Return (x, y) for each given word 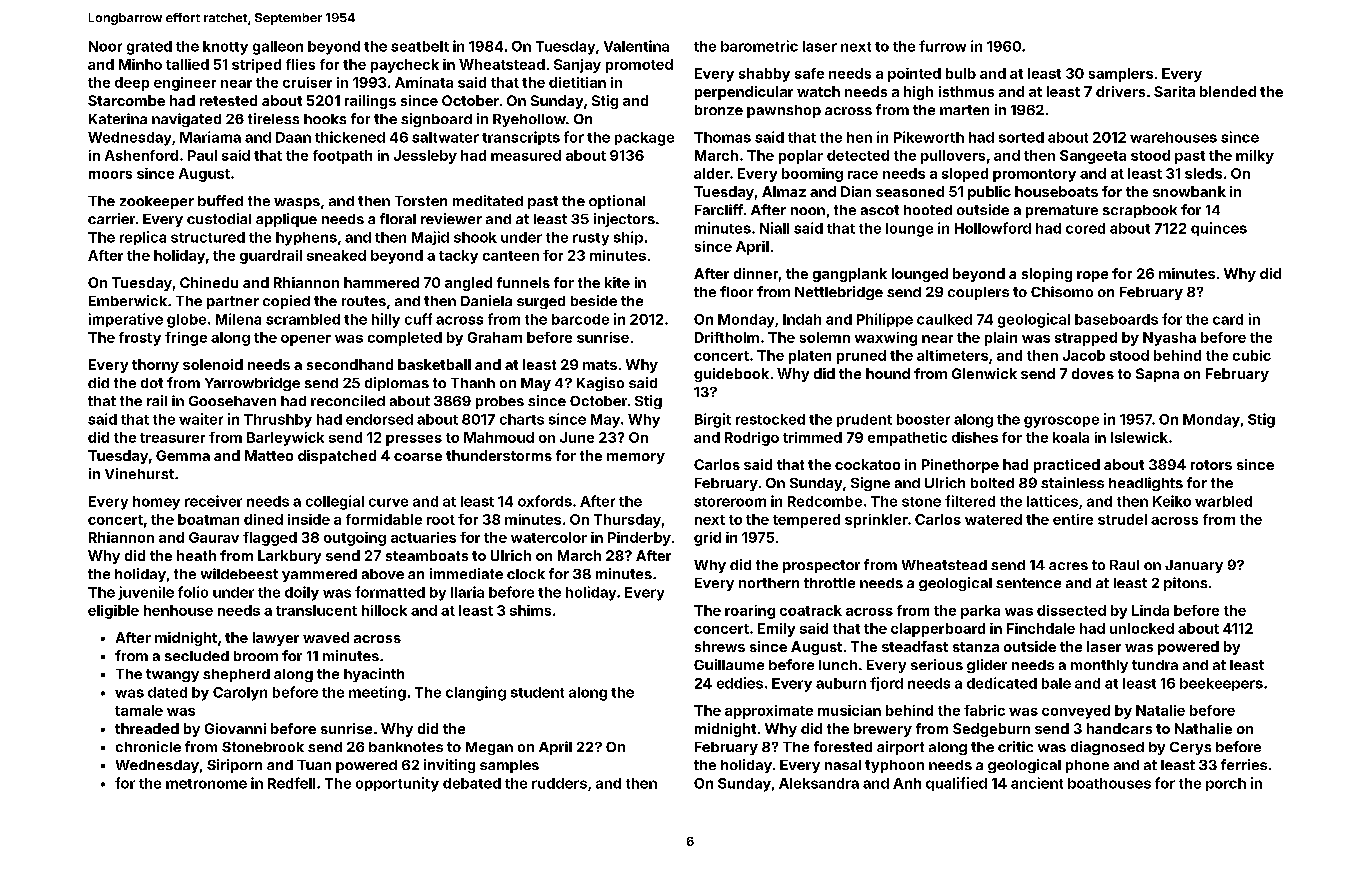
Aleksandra (819, 783)
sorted (1021, 137)
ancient (1037, 783)
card (1228, 319)
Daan (293, 137)
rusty (591, 239)
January (1194, 566)
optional (617, 202)
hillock (384, 610)
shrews (720, 646)
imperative (126, 320)
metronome (206, 784)
